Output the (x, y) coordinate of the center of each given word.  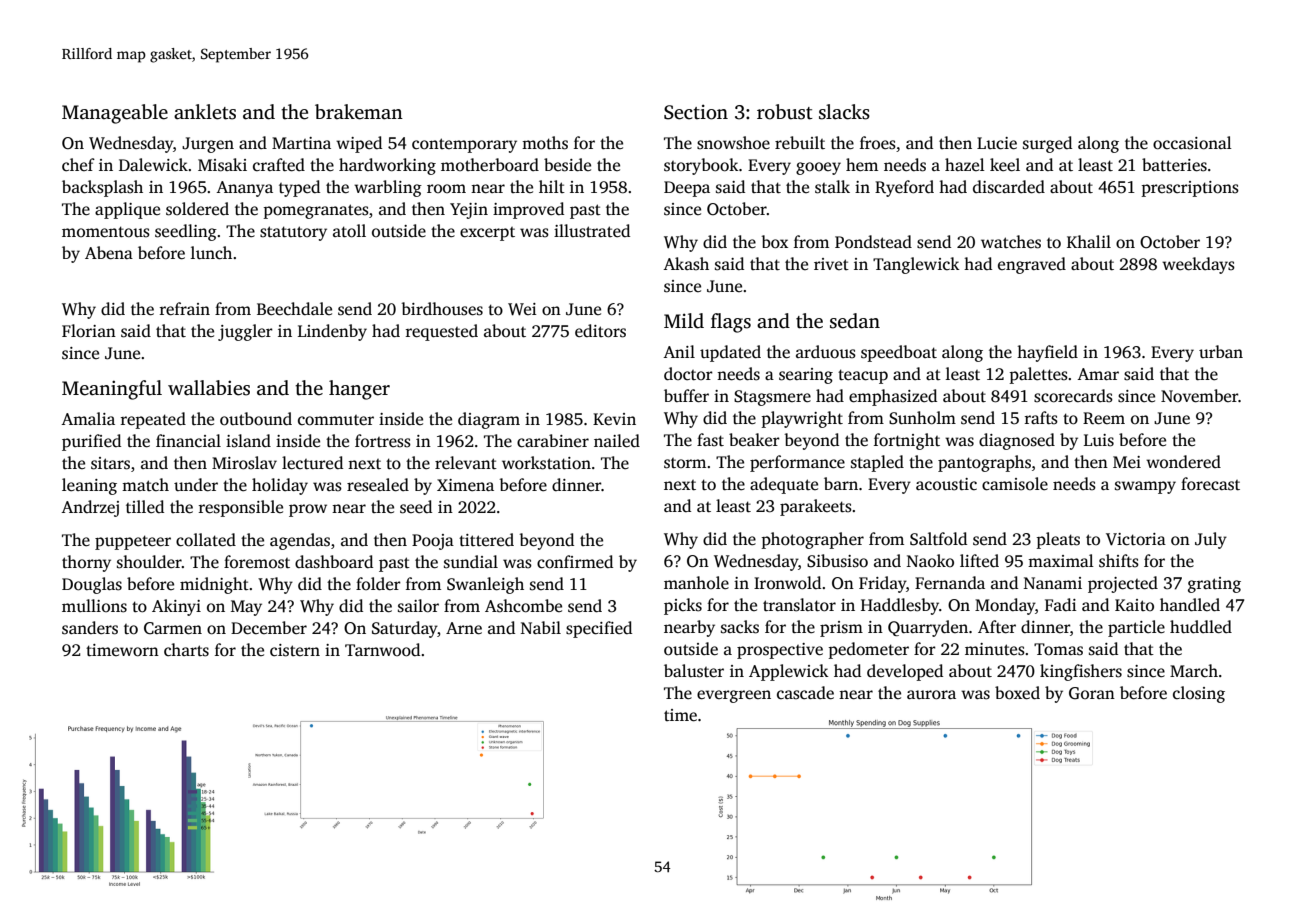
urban (1221, 351)
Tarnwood (382, 650)
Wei (522, 309)
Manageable (115, 114)
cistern (295, 650)
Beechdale (294, 309)
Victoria (1136, 539)
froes (878, 143)
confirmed (575, 562)
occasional (1192, 143)
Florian (89, 331)
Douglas (92, 585)
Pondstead (873, 242)
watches (1011, 242)
